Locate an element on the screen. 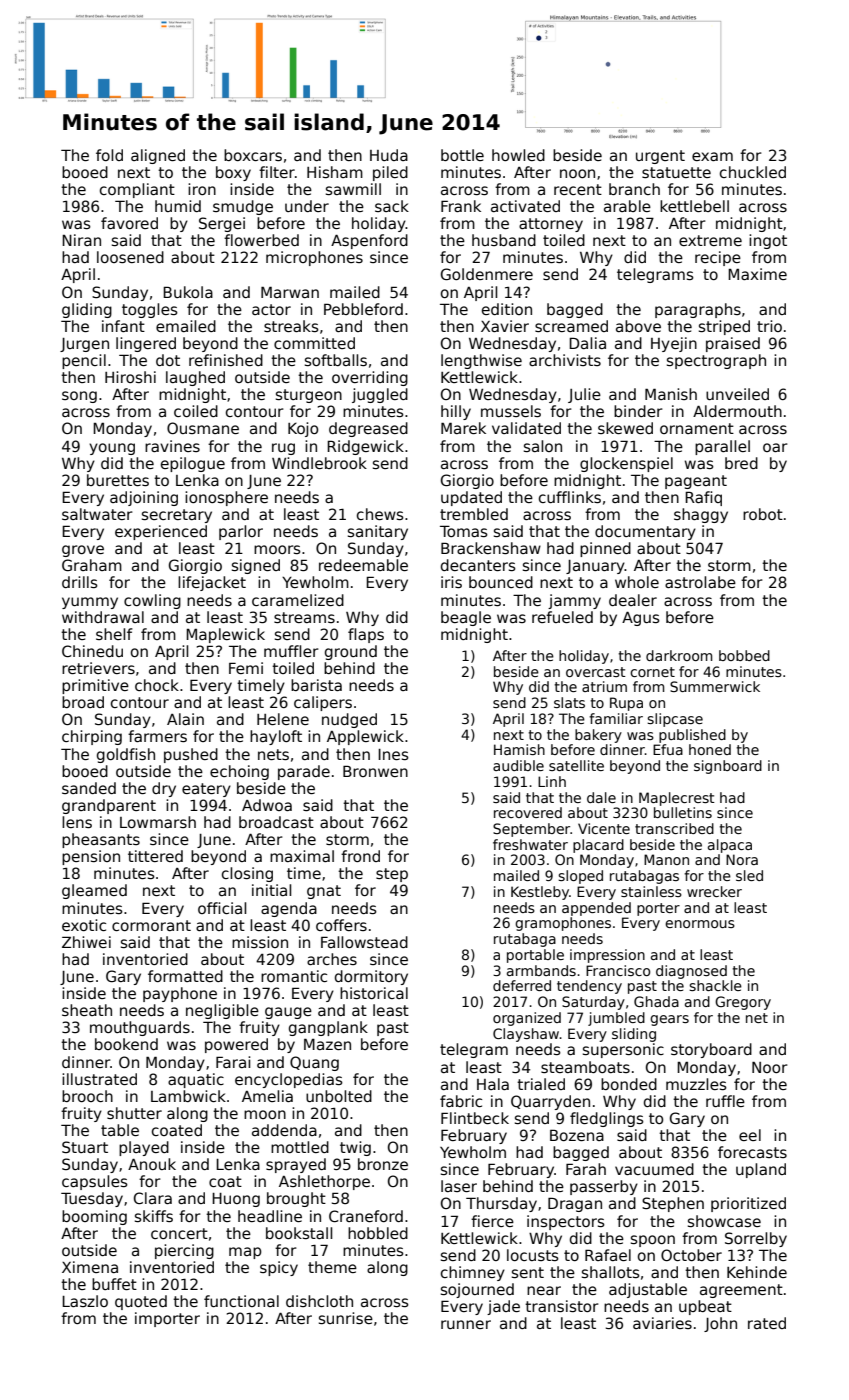 The width and height of the screenshot is (849, 1400). closing is located at coordinates (247, 874).
